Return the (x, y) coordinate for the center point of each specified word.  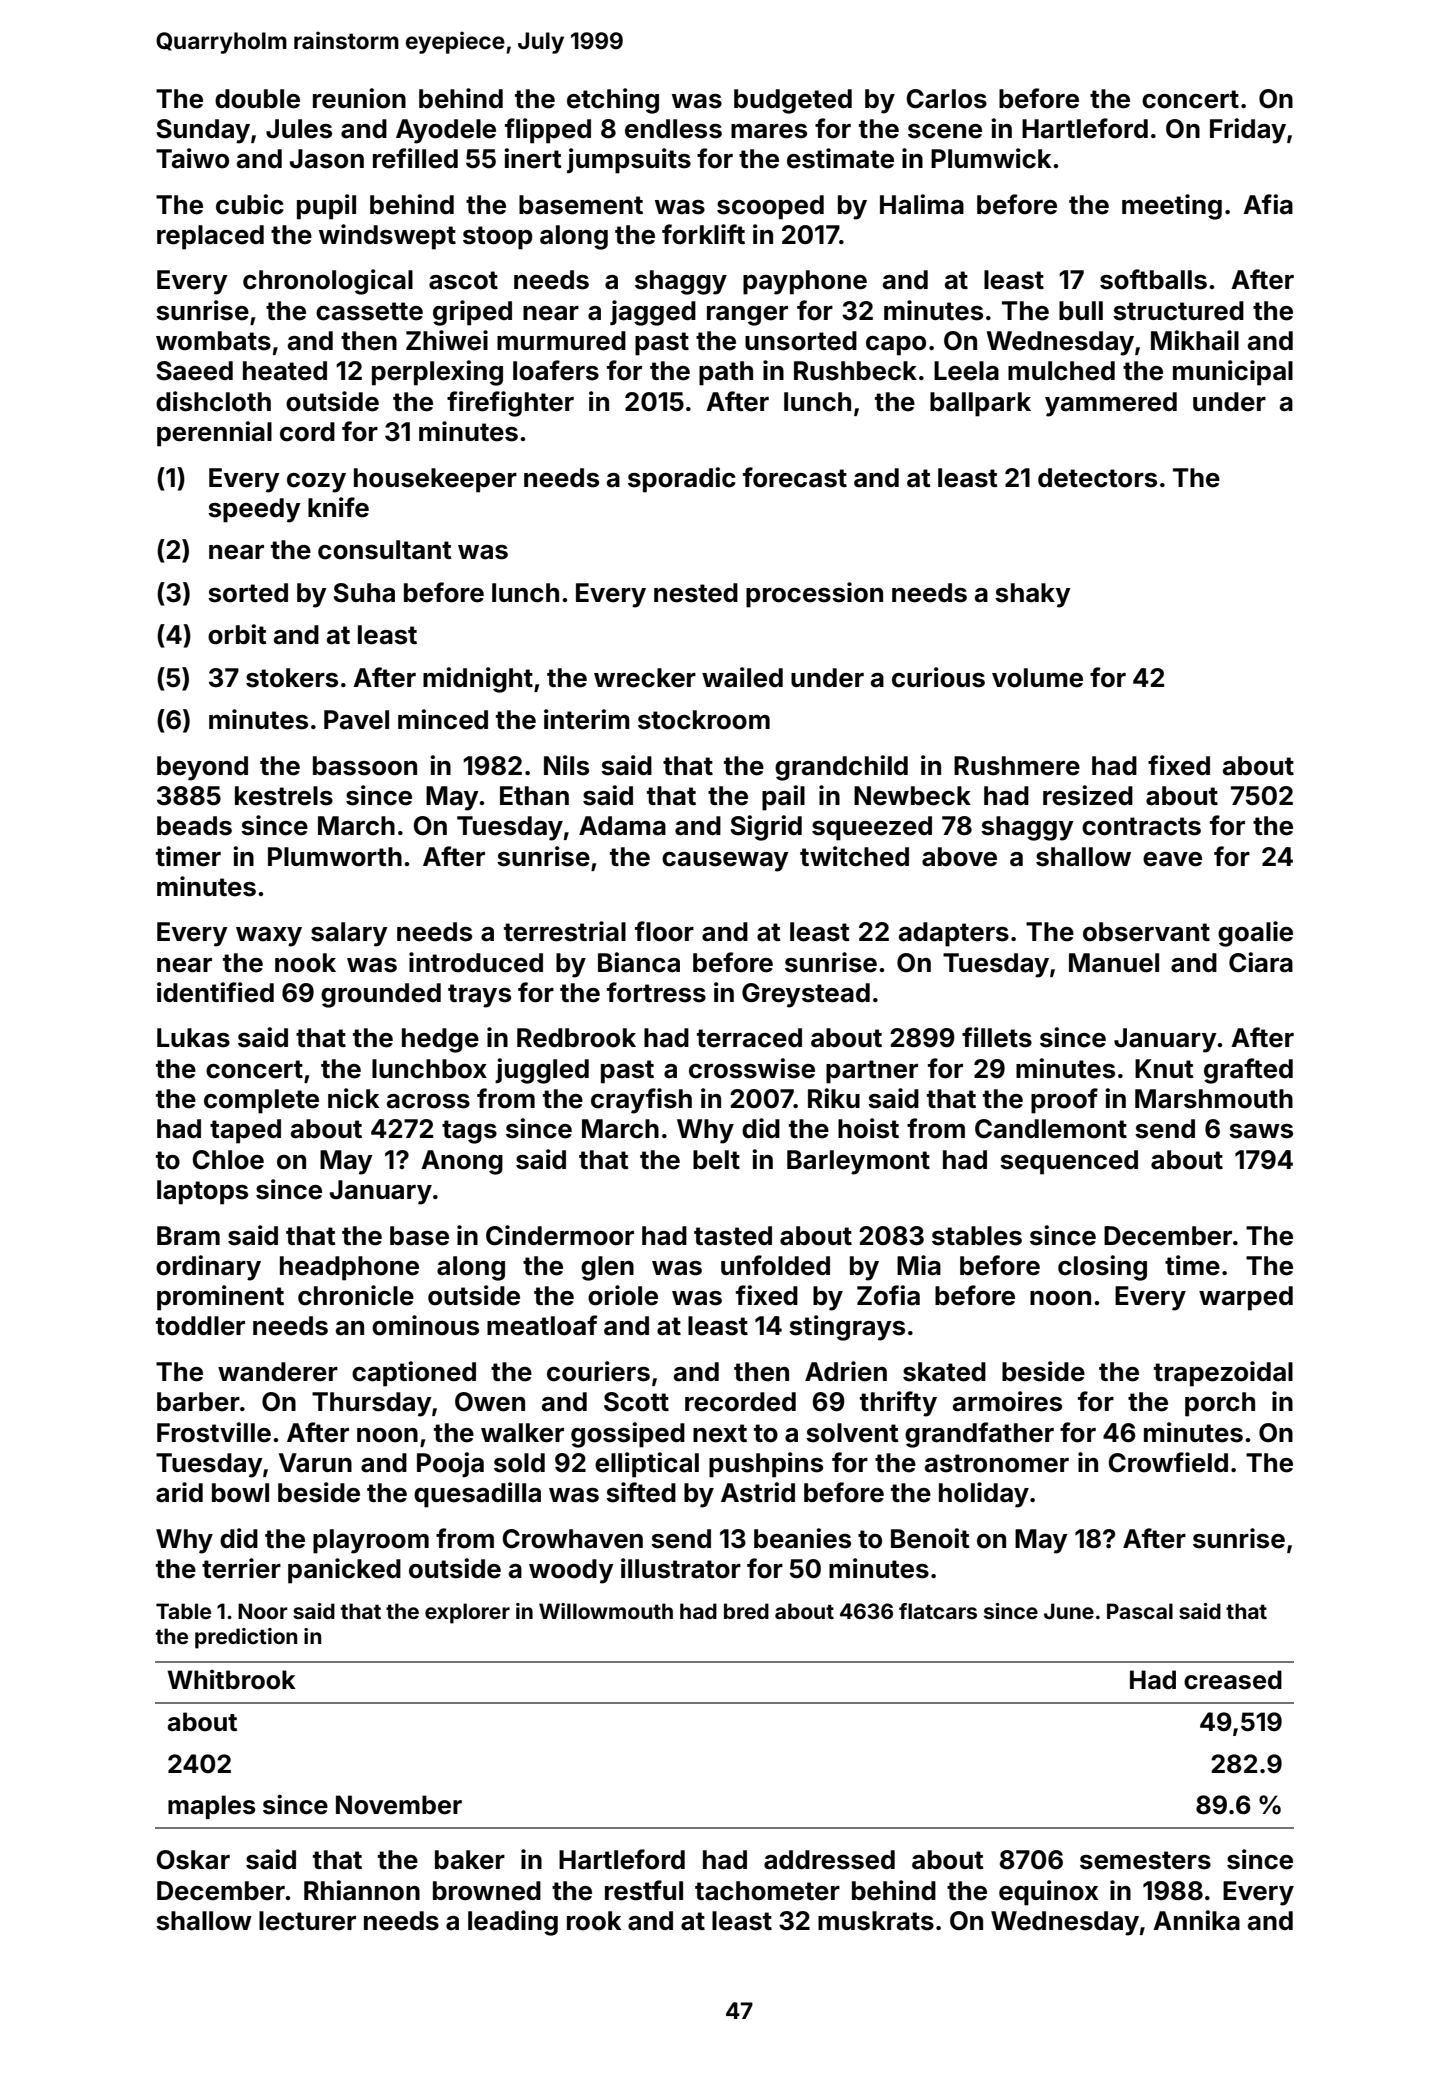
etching (613, 101)
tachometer (767, 1891)
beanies (802, 1538)
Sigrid (766, 828)
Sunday (203, 131)
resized (1088, 795)
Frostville (214, 1432)
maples (211, 1807)
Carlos (947, 99)
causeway (725, 862)
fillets (997, 1037)
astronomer (997, 1463)
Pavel (356, 720)
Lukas (193, 1038)
